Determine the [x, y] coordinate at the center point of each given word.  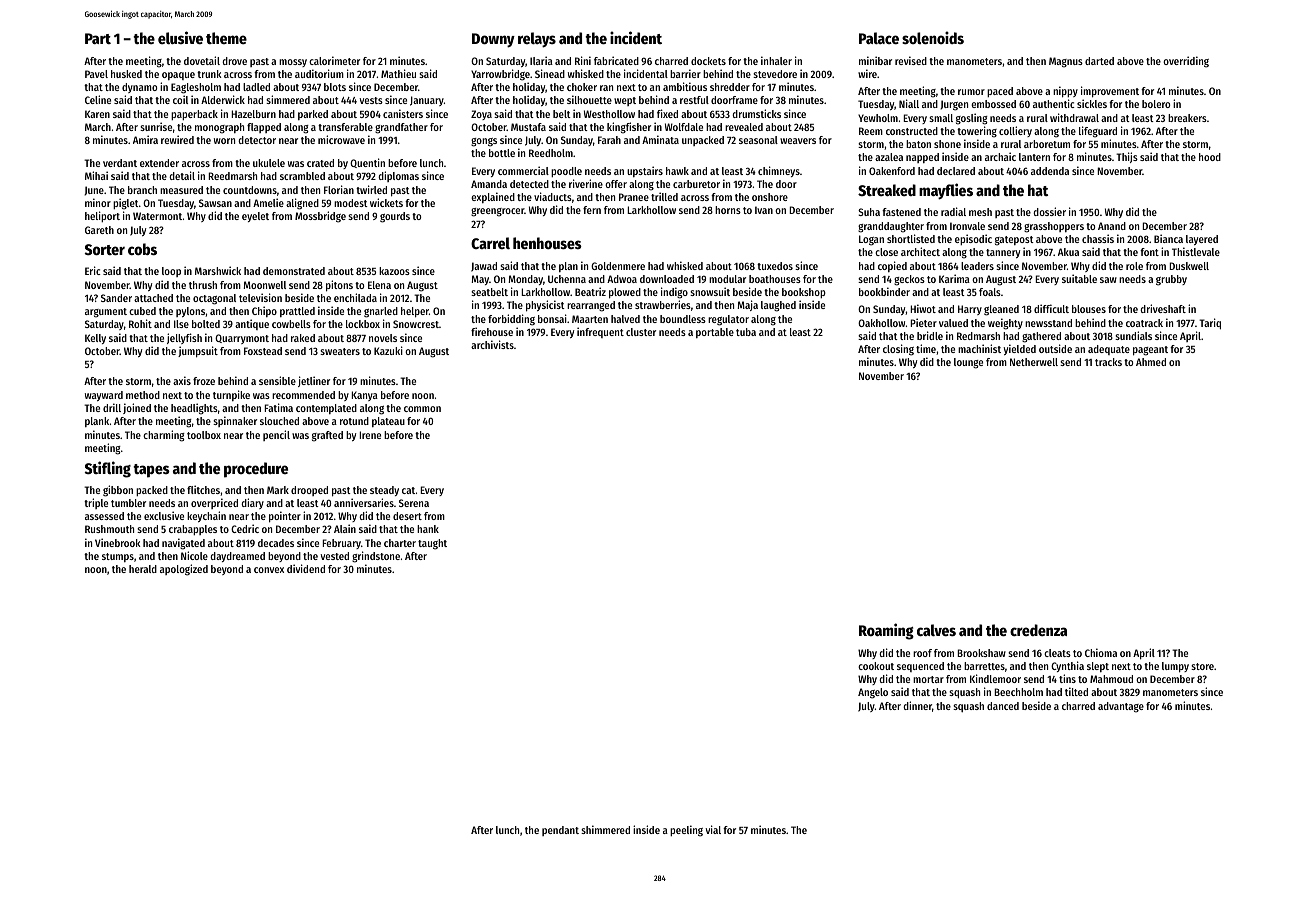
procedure [256, 470]
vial [713, 829]
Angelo [873, 693]
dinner [917, 705]
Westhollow [609, 114]
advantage [1121, 707]
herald [143, 569]
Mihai [96, 175]
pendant [560, 831]
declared [956, 171]
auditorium [319, 73]
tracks [1108, 362]
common [422, 409]
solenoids [933, 37]
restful [694, 100]
